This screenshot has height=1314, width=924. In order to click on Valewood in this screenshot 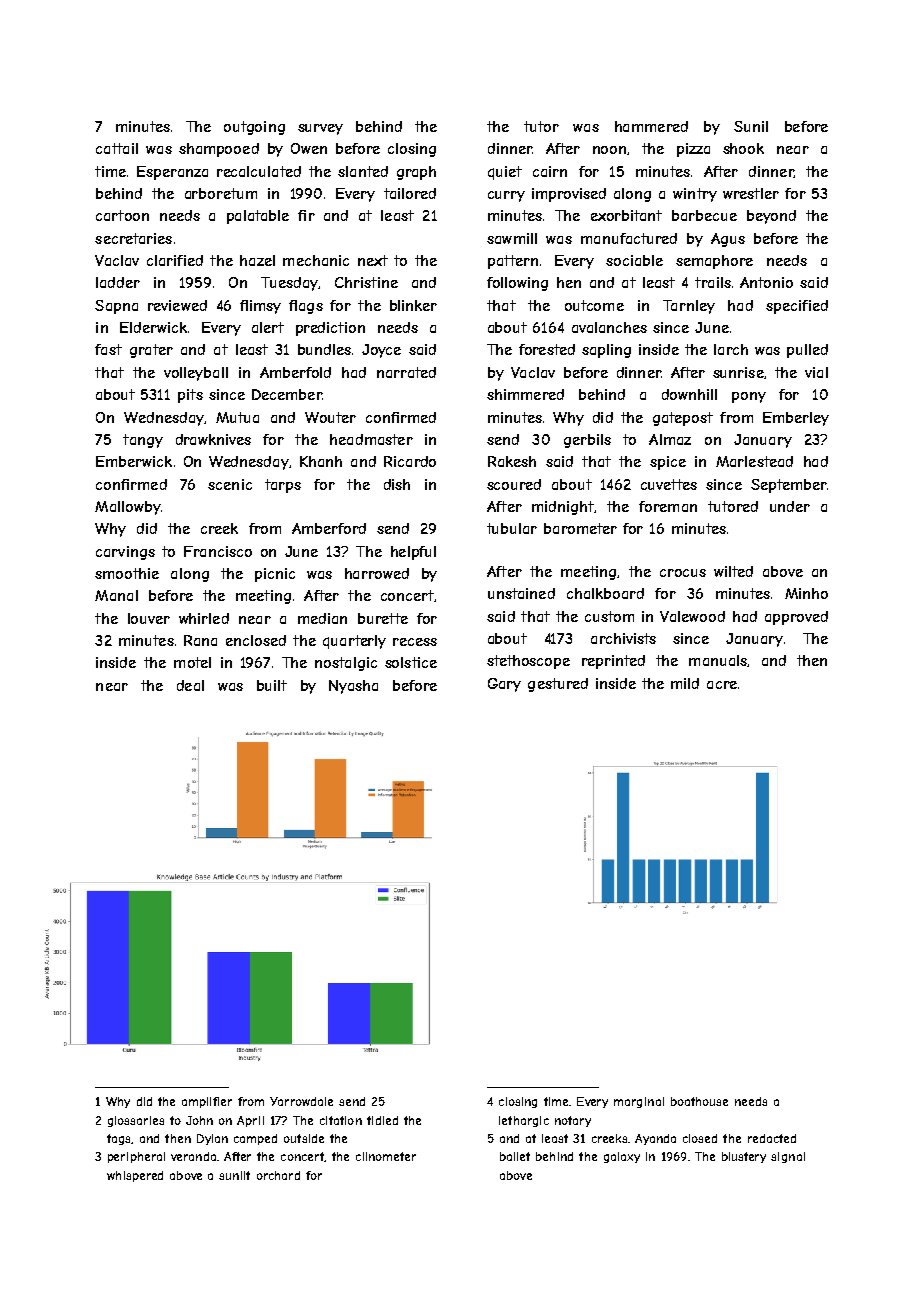, I will do `click(692, 616)`.
